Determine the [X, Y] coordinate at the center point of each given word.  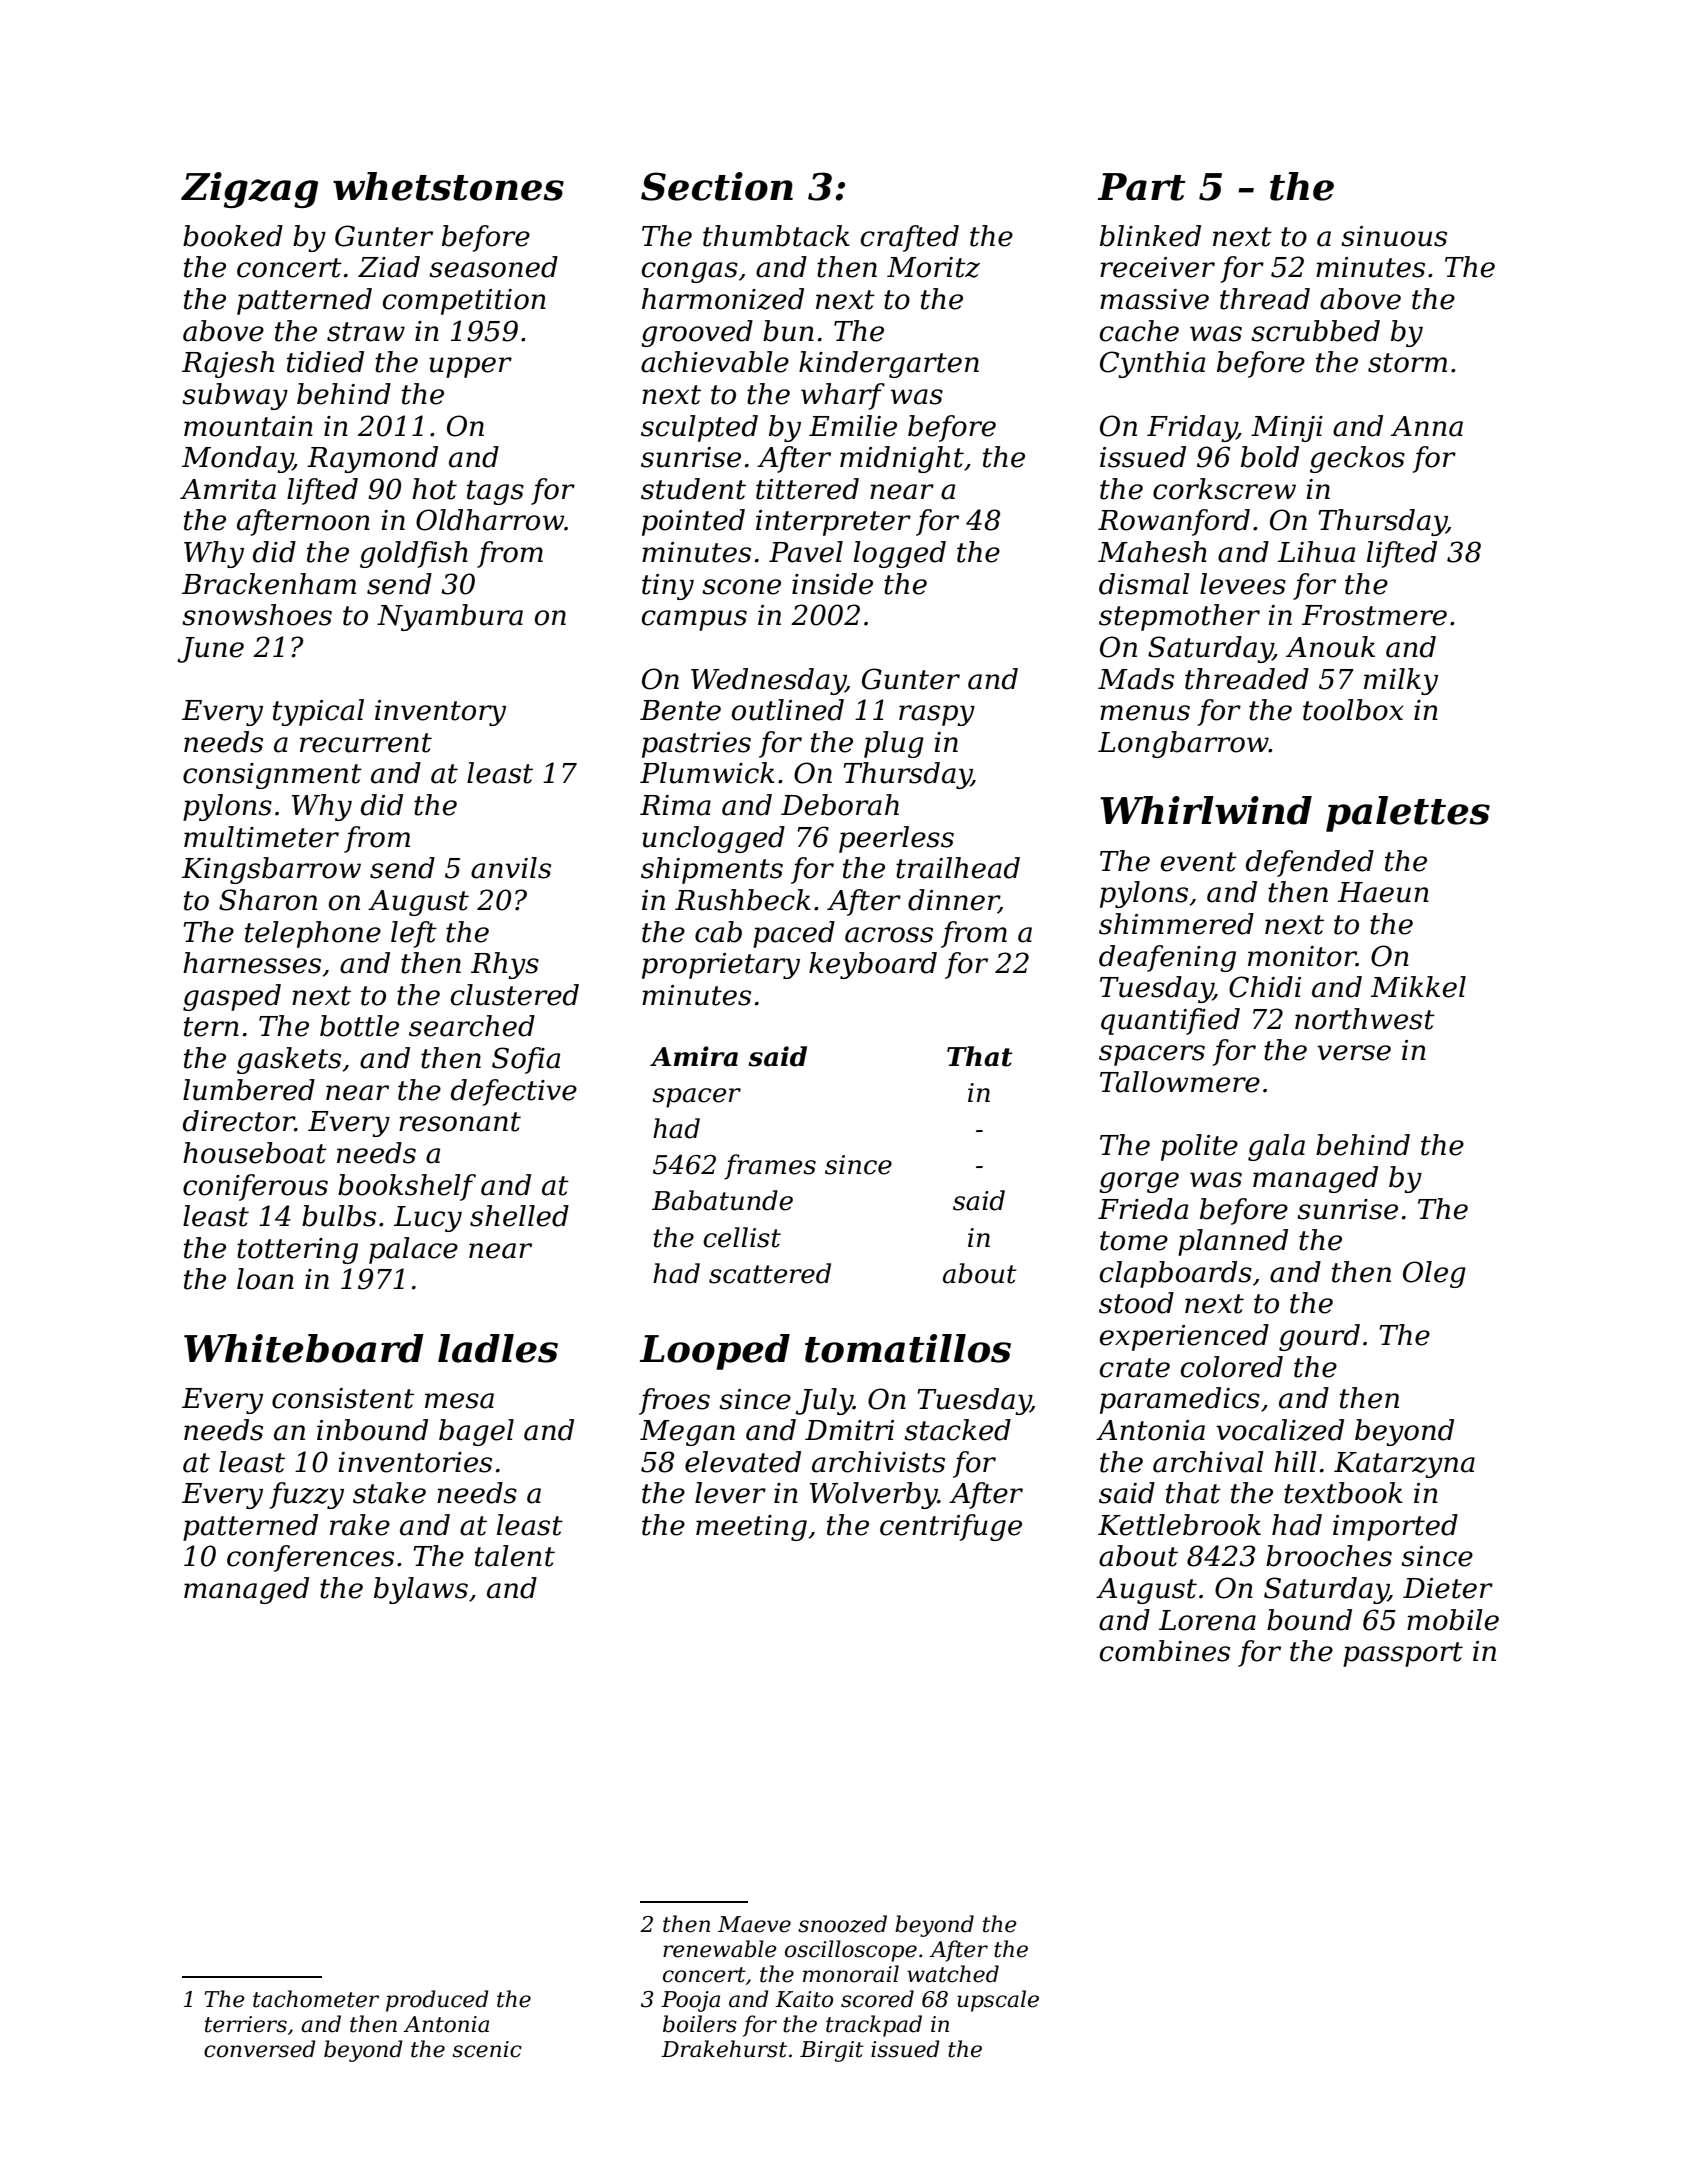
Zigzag [249, 190]
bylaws [421, 1590]
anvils [511, 868]
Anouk [1330, 647]
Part [1142, 187]
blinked [1150, 236]
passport [1403, 1654]
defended [1310, 863]
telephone [313, 934]
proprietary [721, 966]
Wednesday [768, 681]
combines [1165, 1651]
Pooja [690, 2001]
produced [437, 2001]
